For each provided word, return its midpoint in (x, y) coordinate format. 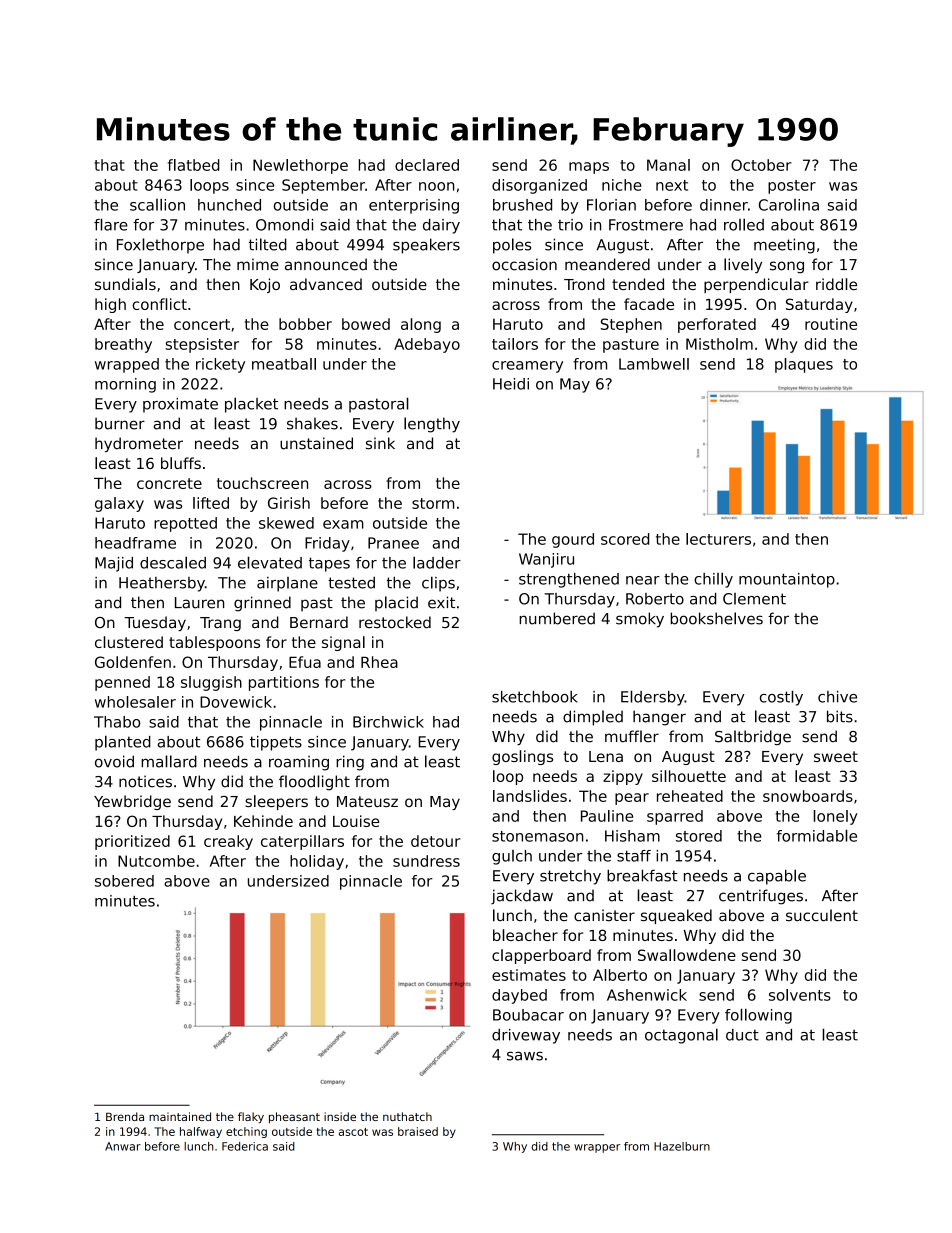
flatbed (194, 165)
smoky (640, 620)
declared (427, 165)
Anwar (123, 1146)
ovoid (114, 761)
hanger (659, 718)
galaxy (119, 504)
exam (343, 524)
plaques (804, 365)
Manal (668, 165)
